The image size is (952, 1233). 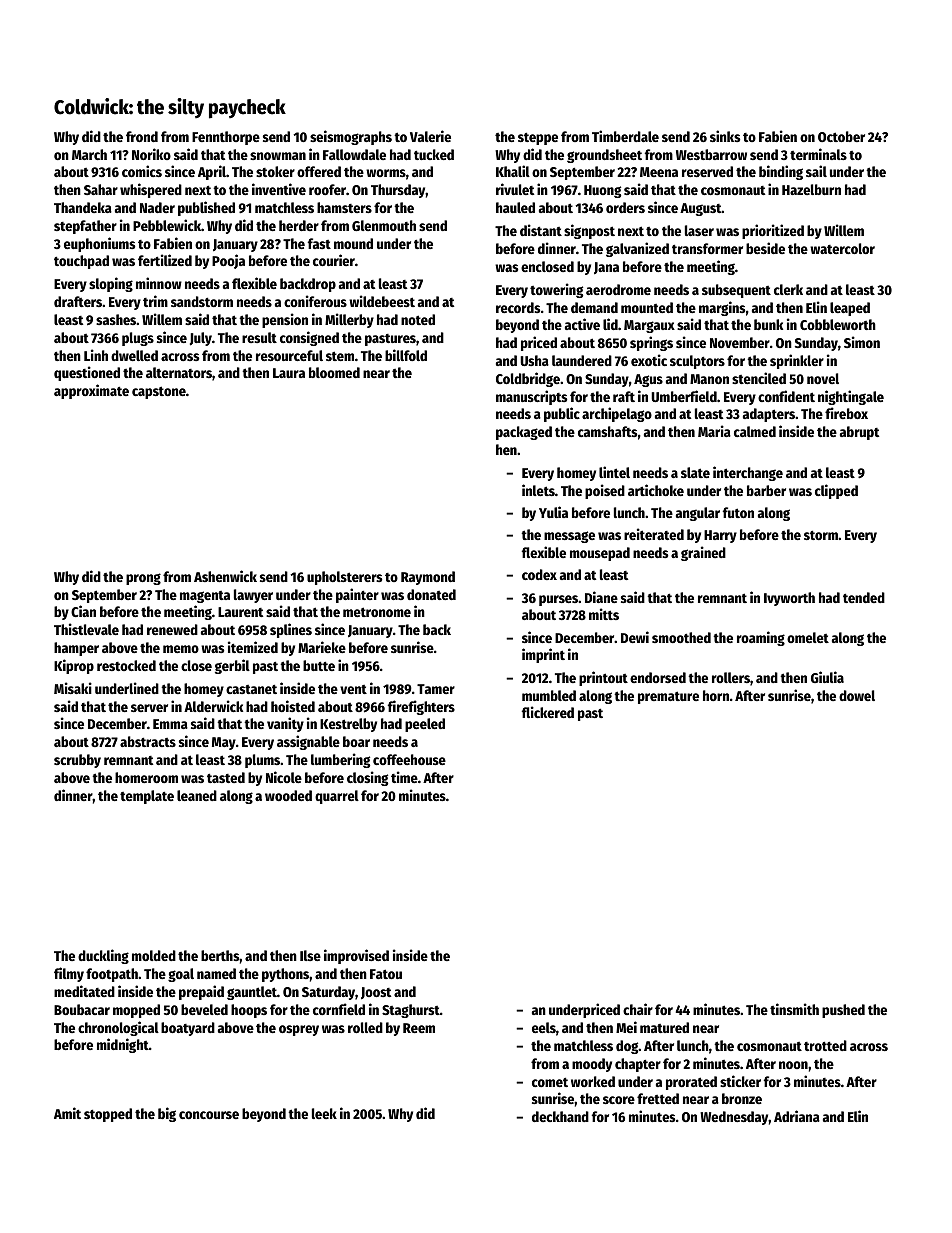 I want to click on Simon, so click(x=862, y=342).
